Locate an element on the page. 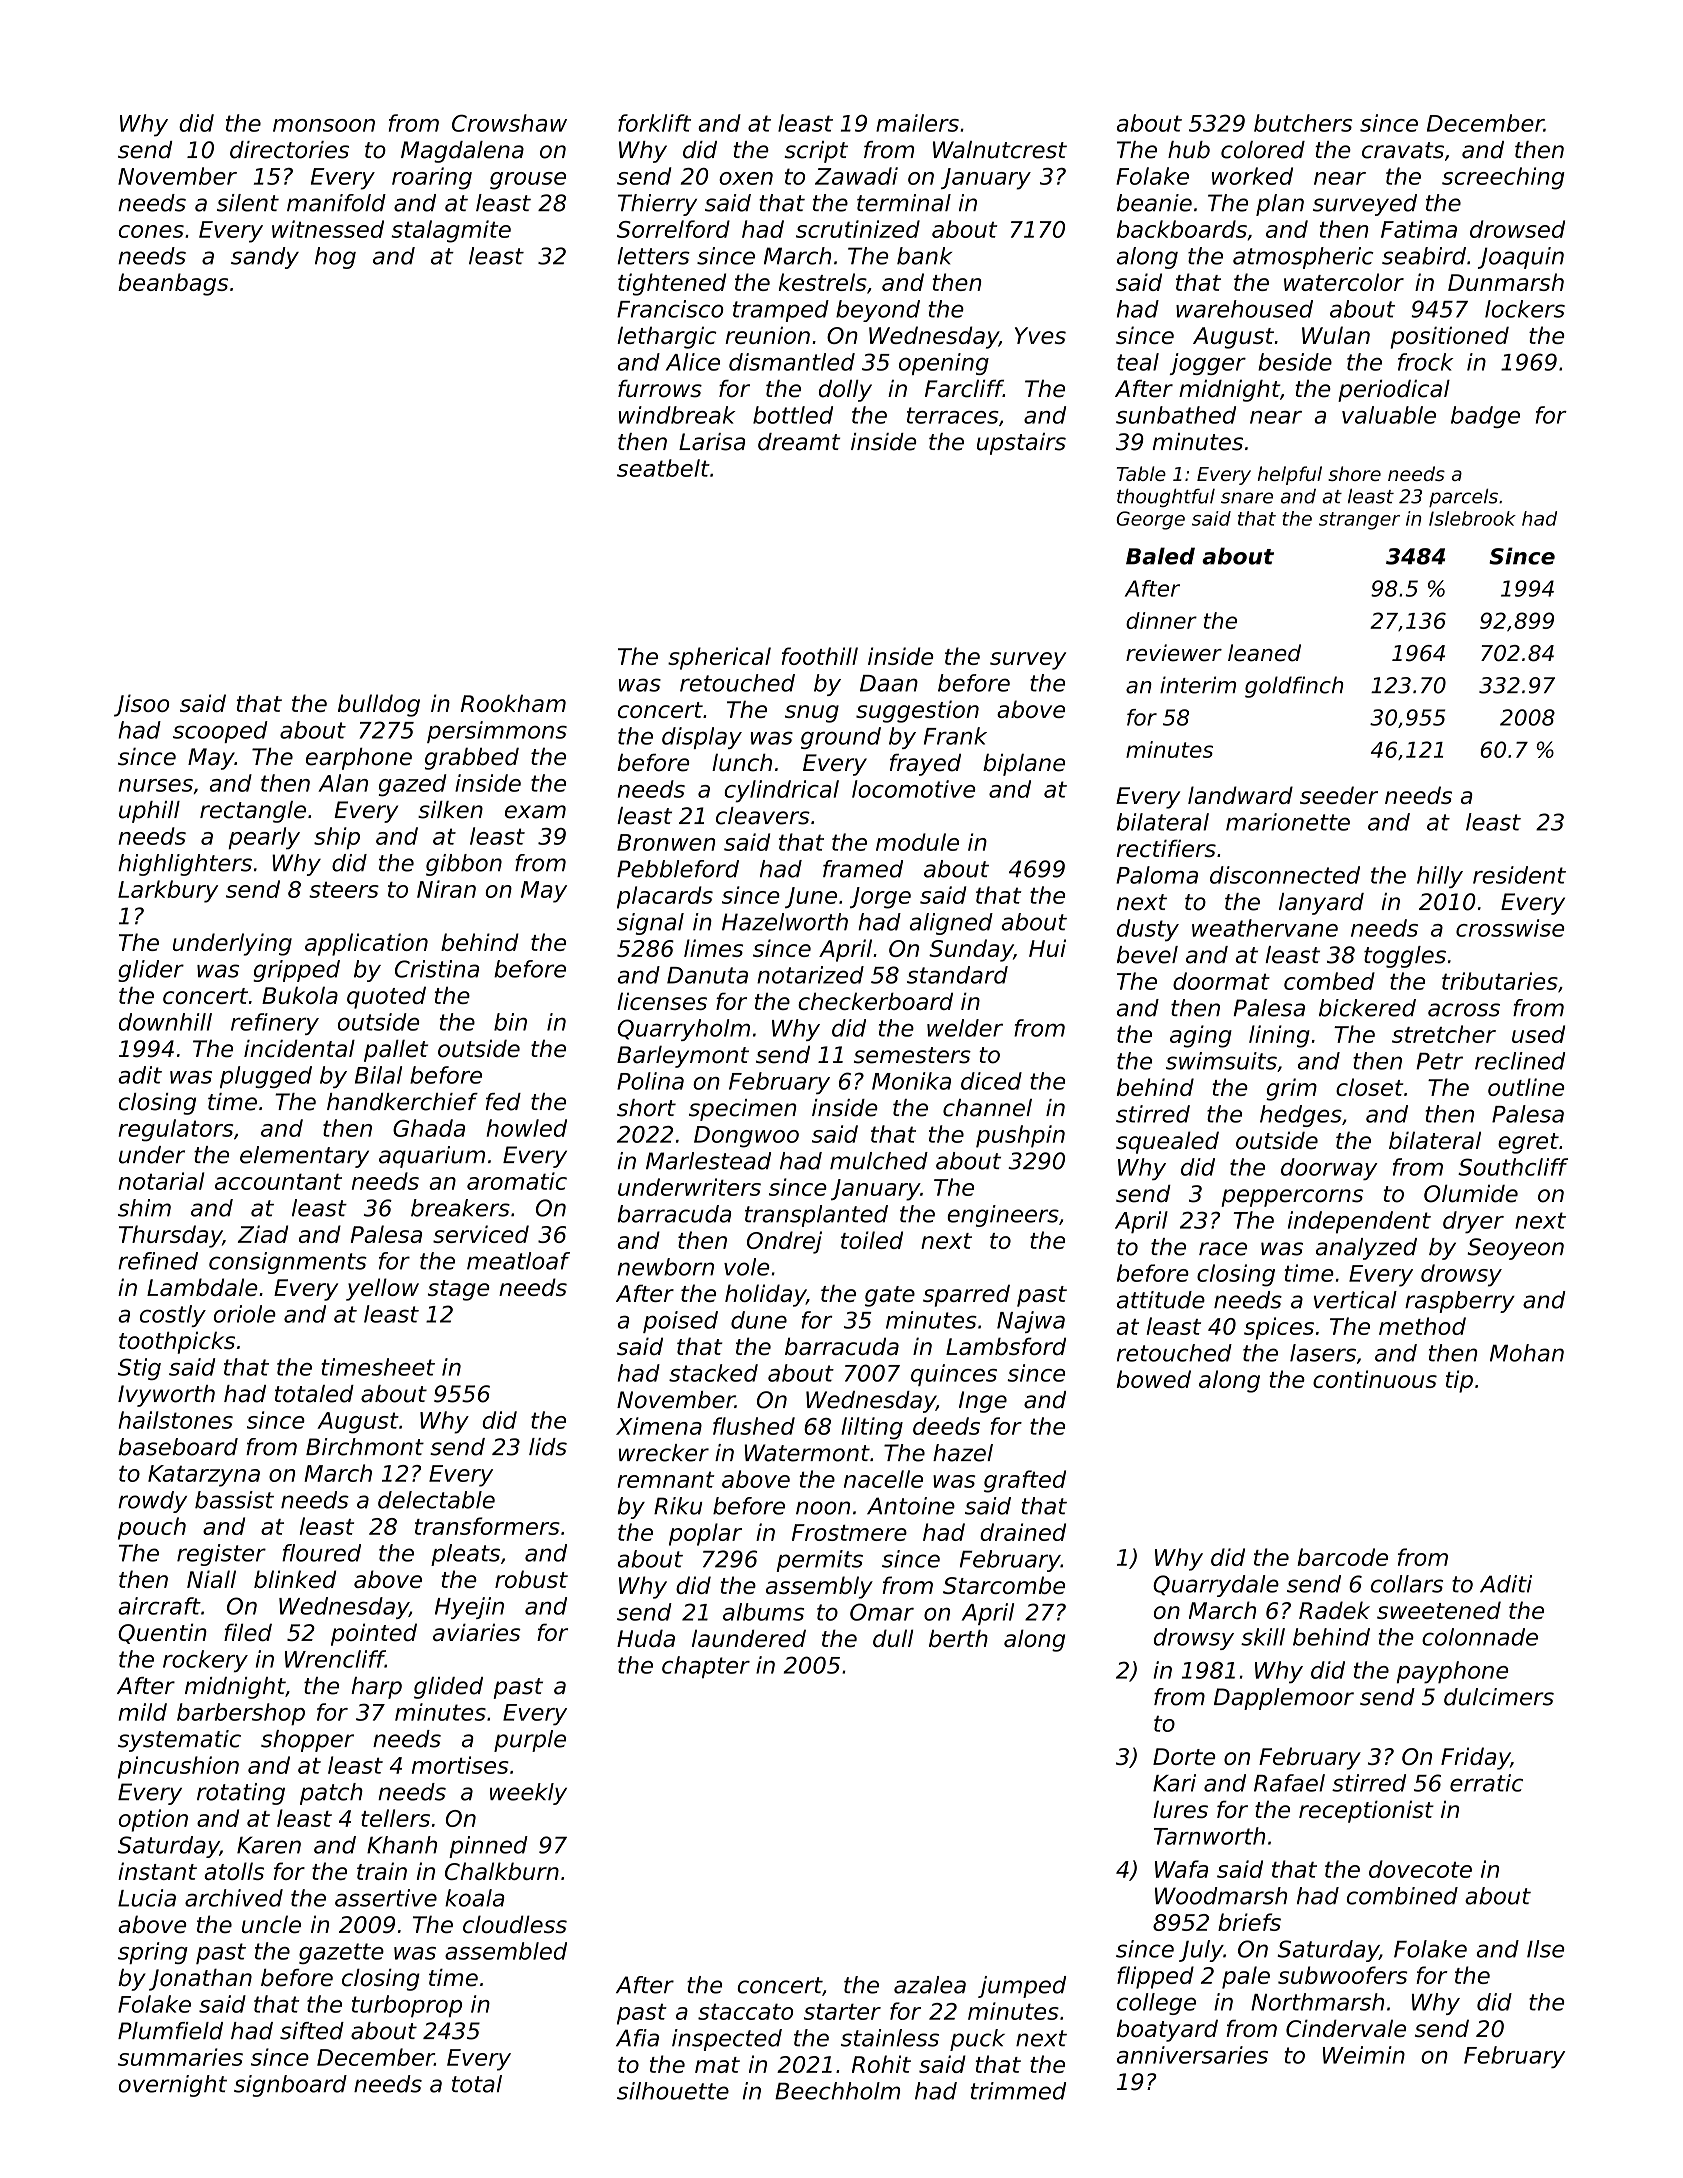  trimmed is located at coordinates (1018, 2091).
